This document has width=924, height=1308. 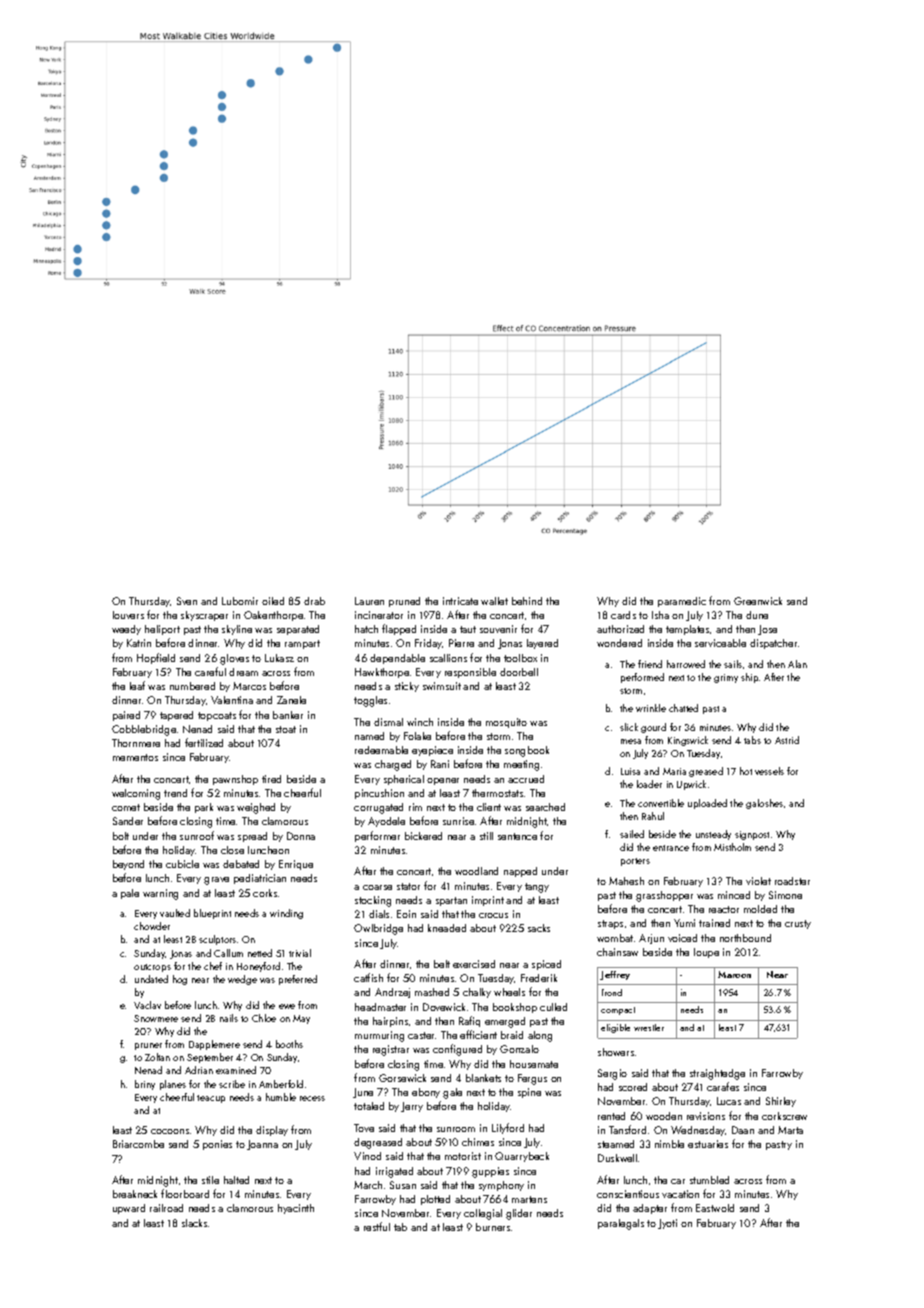 I want to click on pale, so click(x=130, y=894).
